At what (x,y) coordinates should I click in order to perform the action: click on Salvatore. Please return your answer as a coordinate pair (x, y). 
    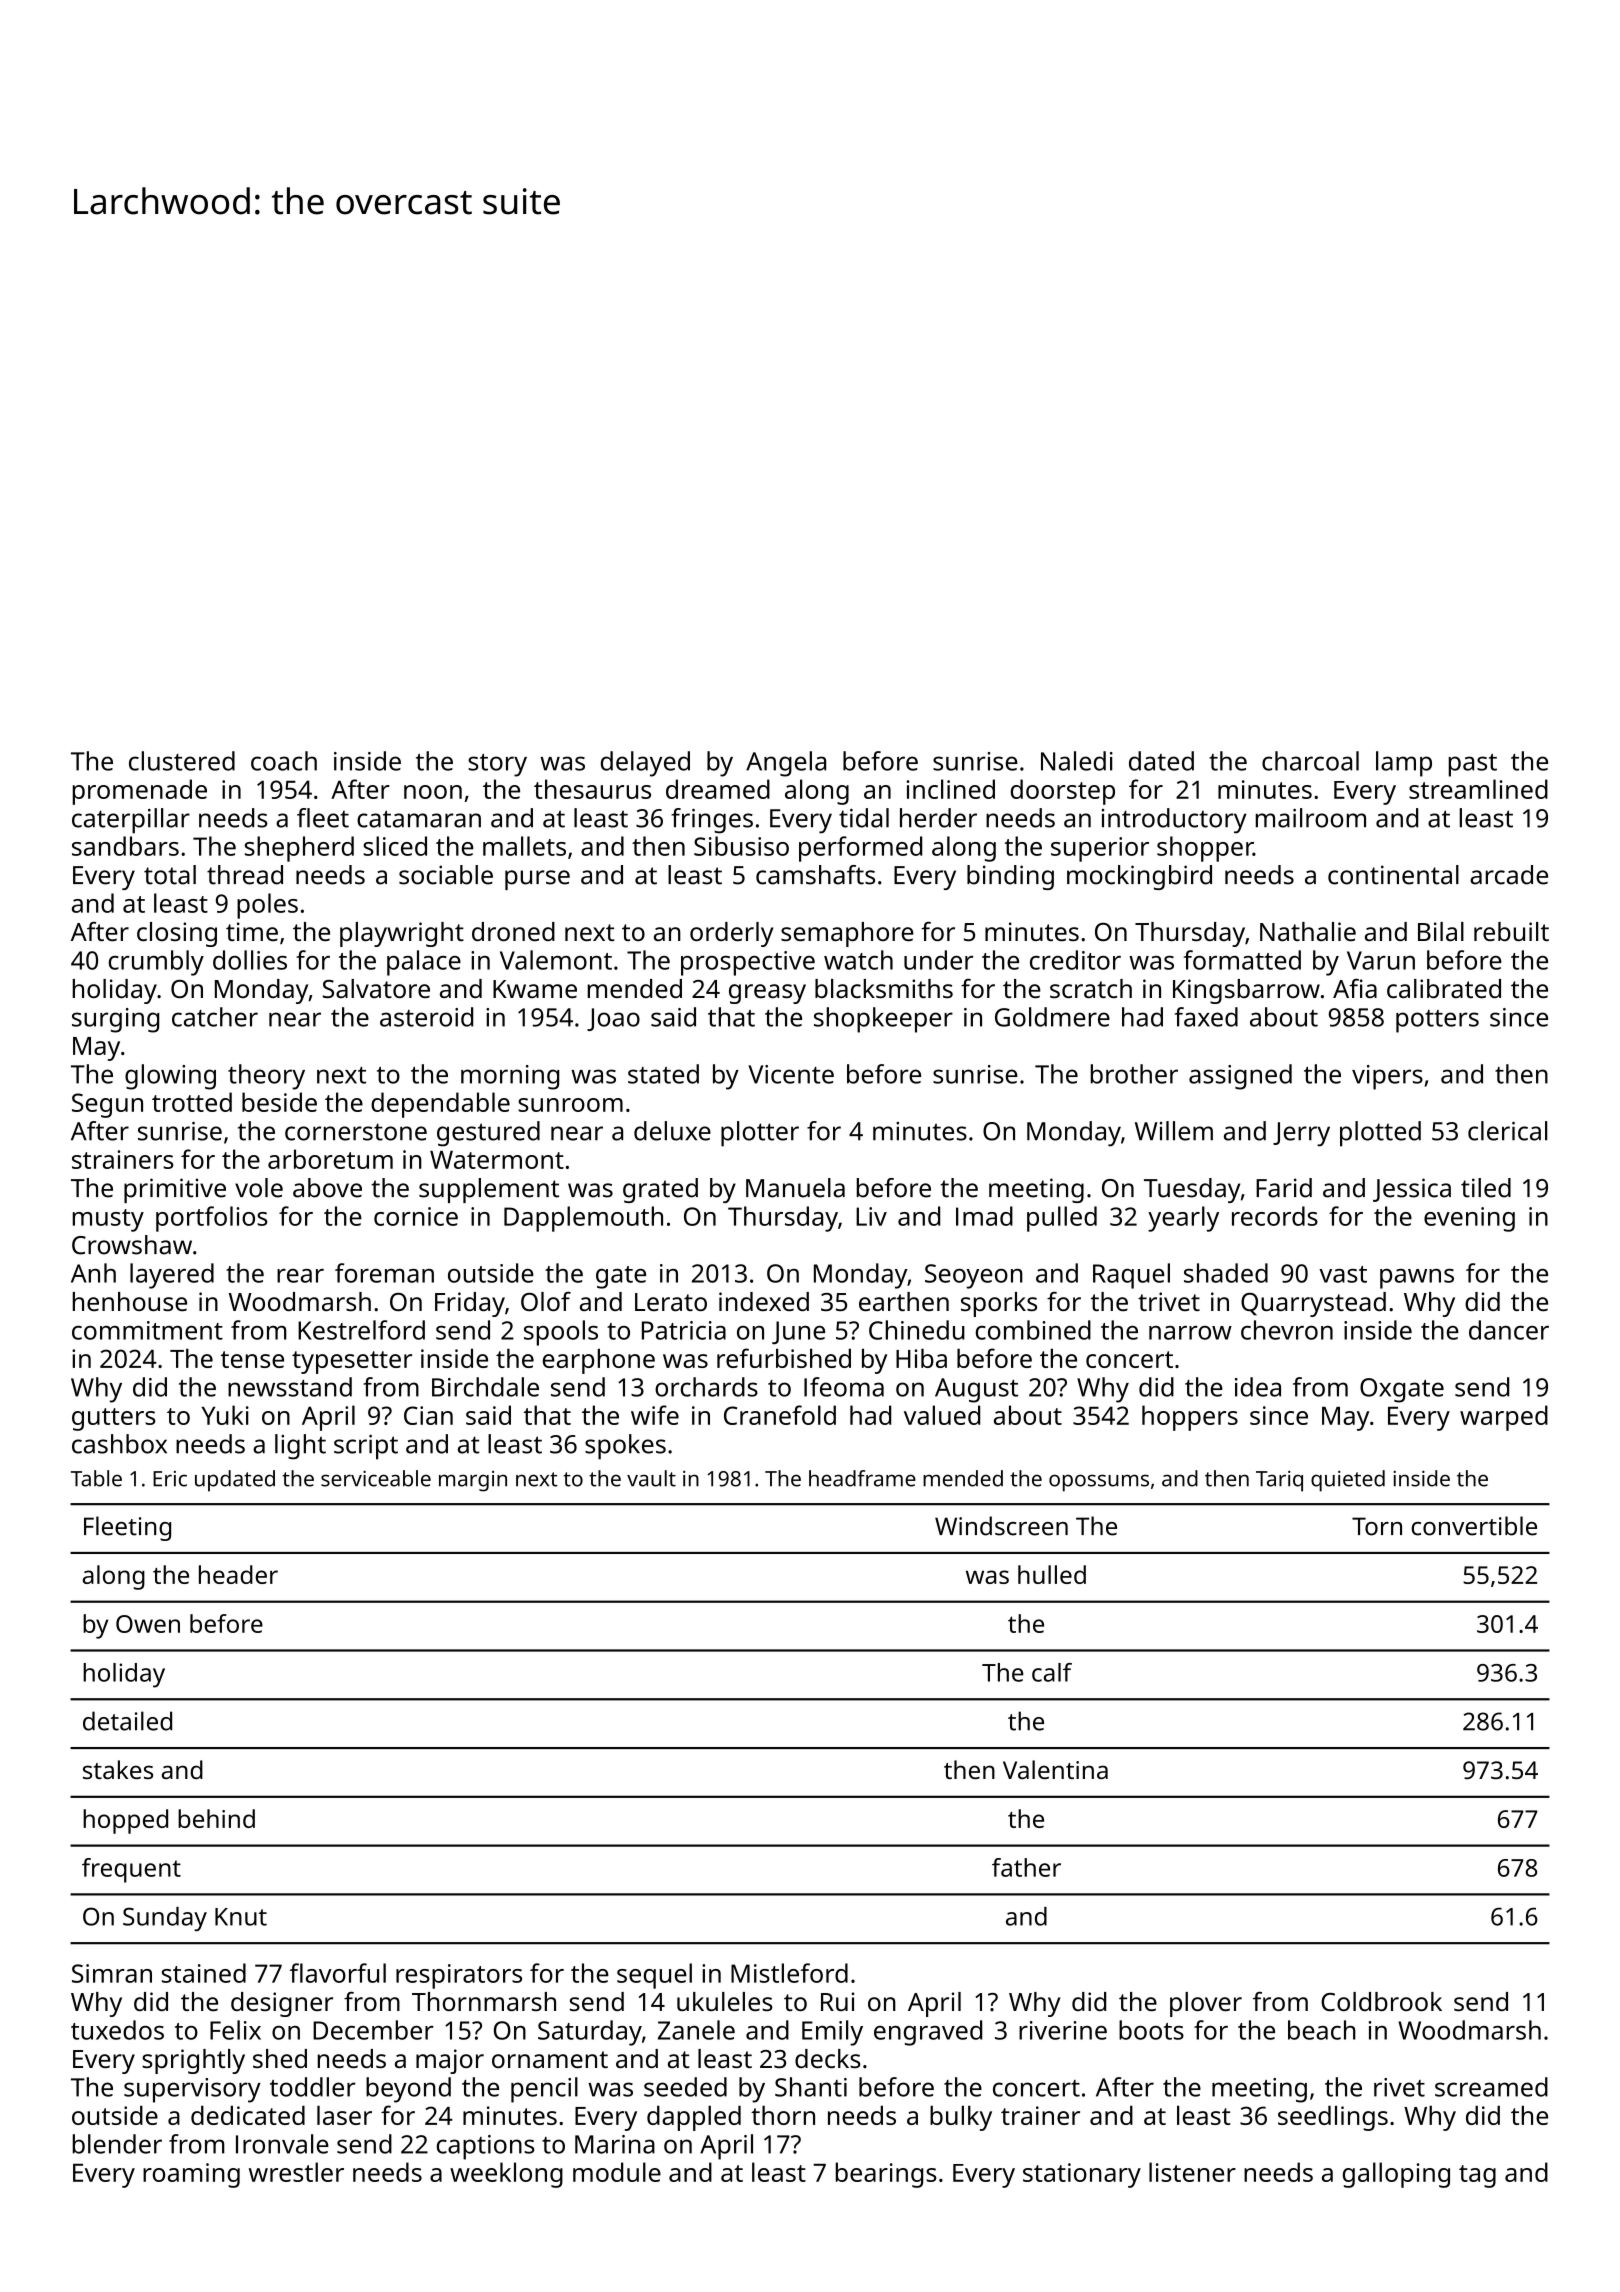
    Looking at the image, I should click on (376, 988).
